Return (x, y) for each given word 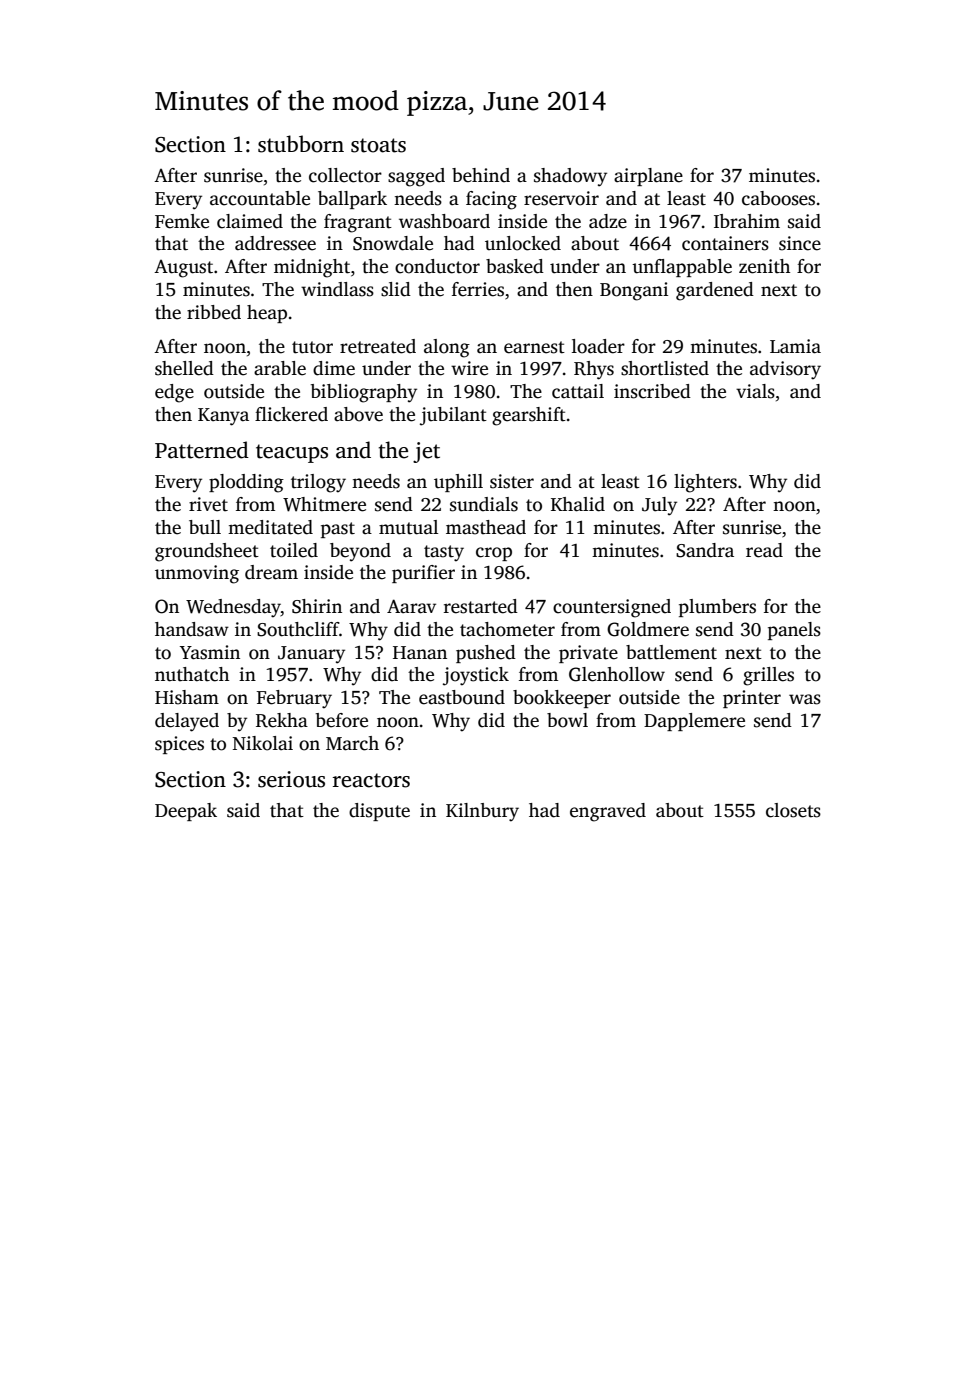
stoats (378, 145)
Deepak (186, 812)
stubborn (301, 144)
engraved (608, 812)
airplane (648, 177)
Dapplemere (694, 722)
